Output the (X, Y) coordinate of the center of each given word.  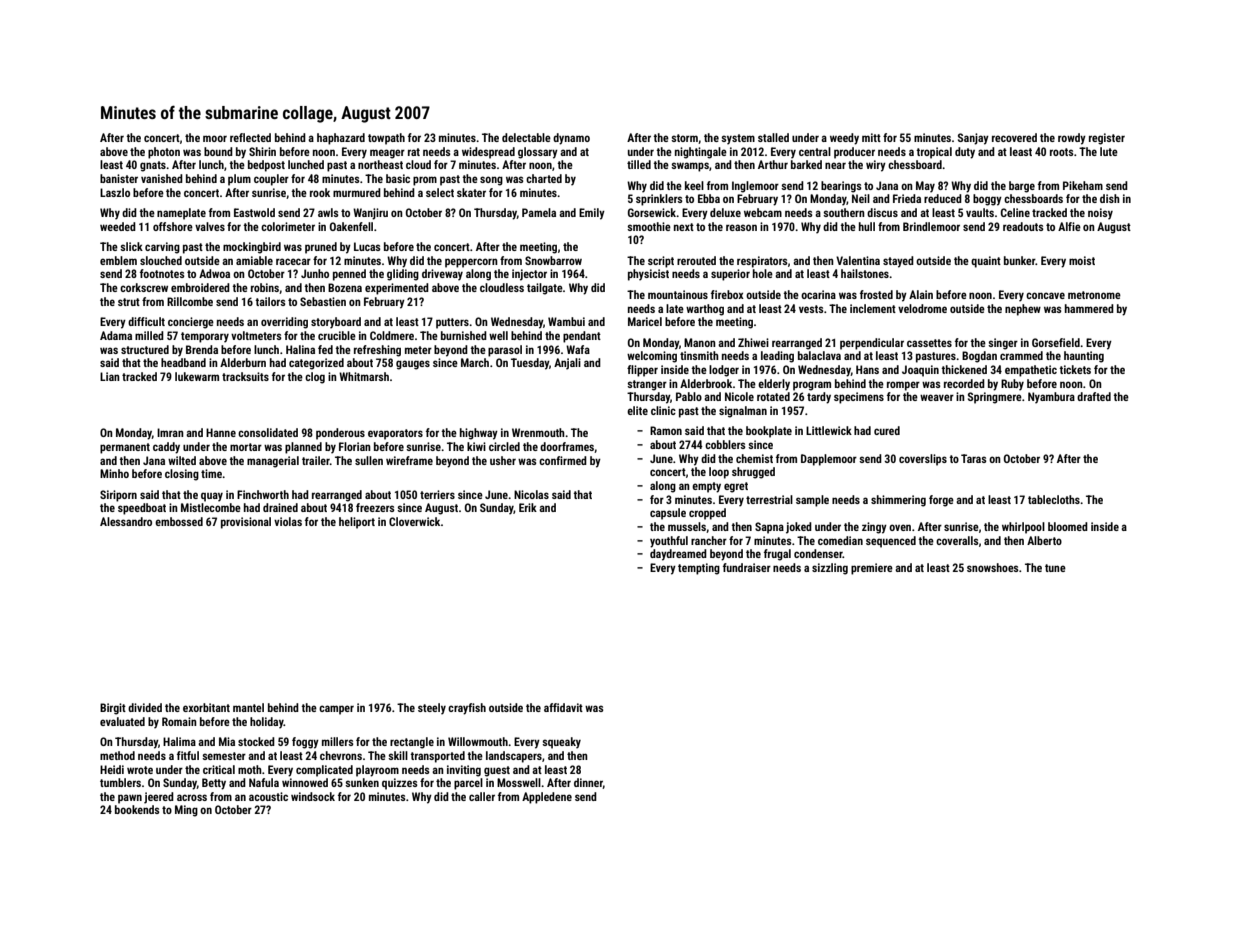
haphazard (341, 139)
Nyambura (1051, 398)
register (1107, 139)
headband (183, 362)
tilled (639, 164)
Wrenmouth (538, 432)
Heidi (112, 769)
